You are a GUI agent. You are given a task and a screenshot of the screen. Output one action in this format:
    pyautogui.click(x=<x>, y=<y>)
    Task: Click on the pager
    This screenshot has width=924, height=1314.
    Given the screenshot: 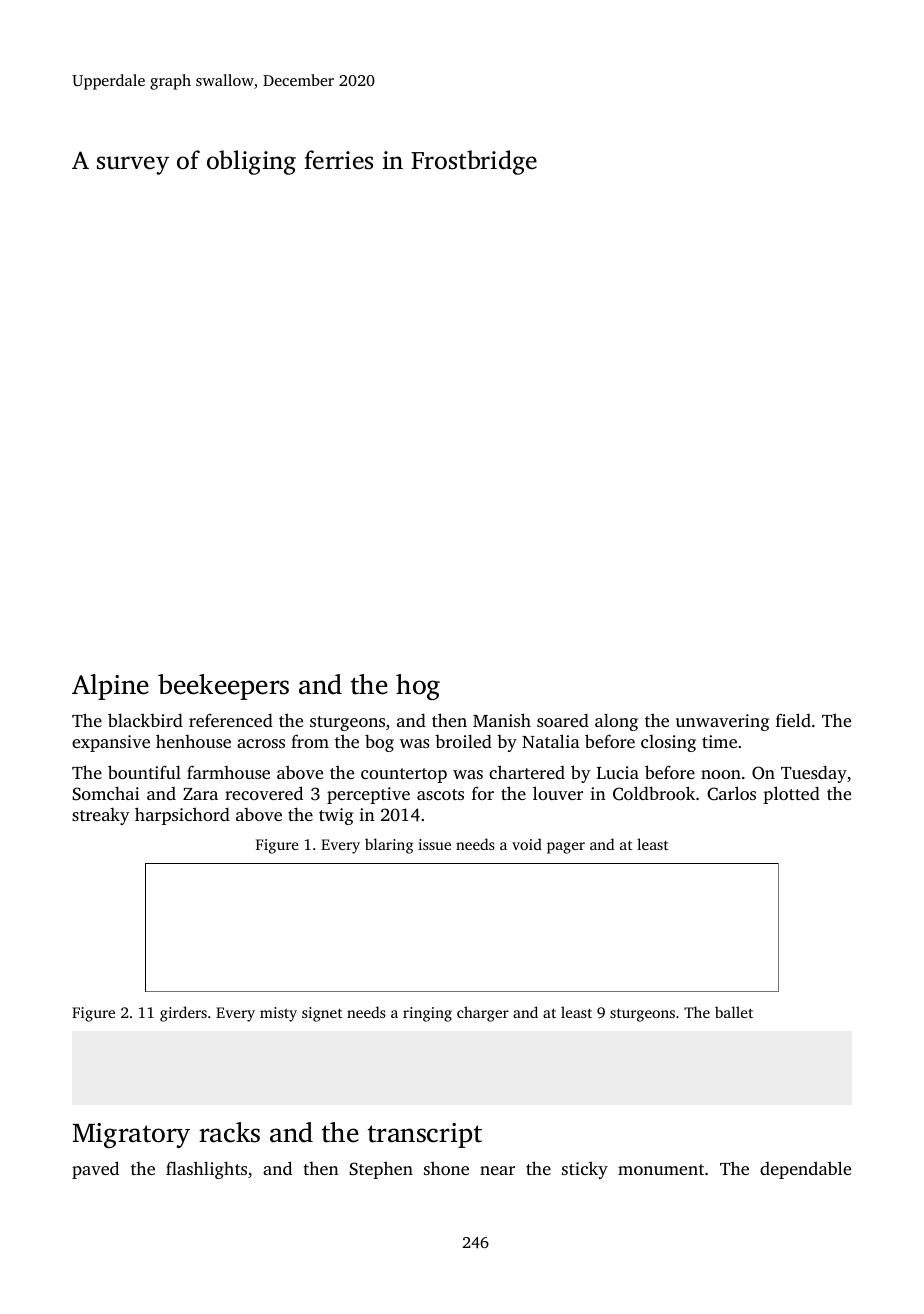 What is the action you would take?
    pyautogui.click(x=566, y=848)
